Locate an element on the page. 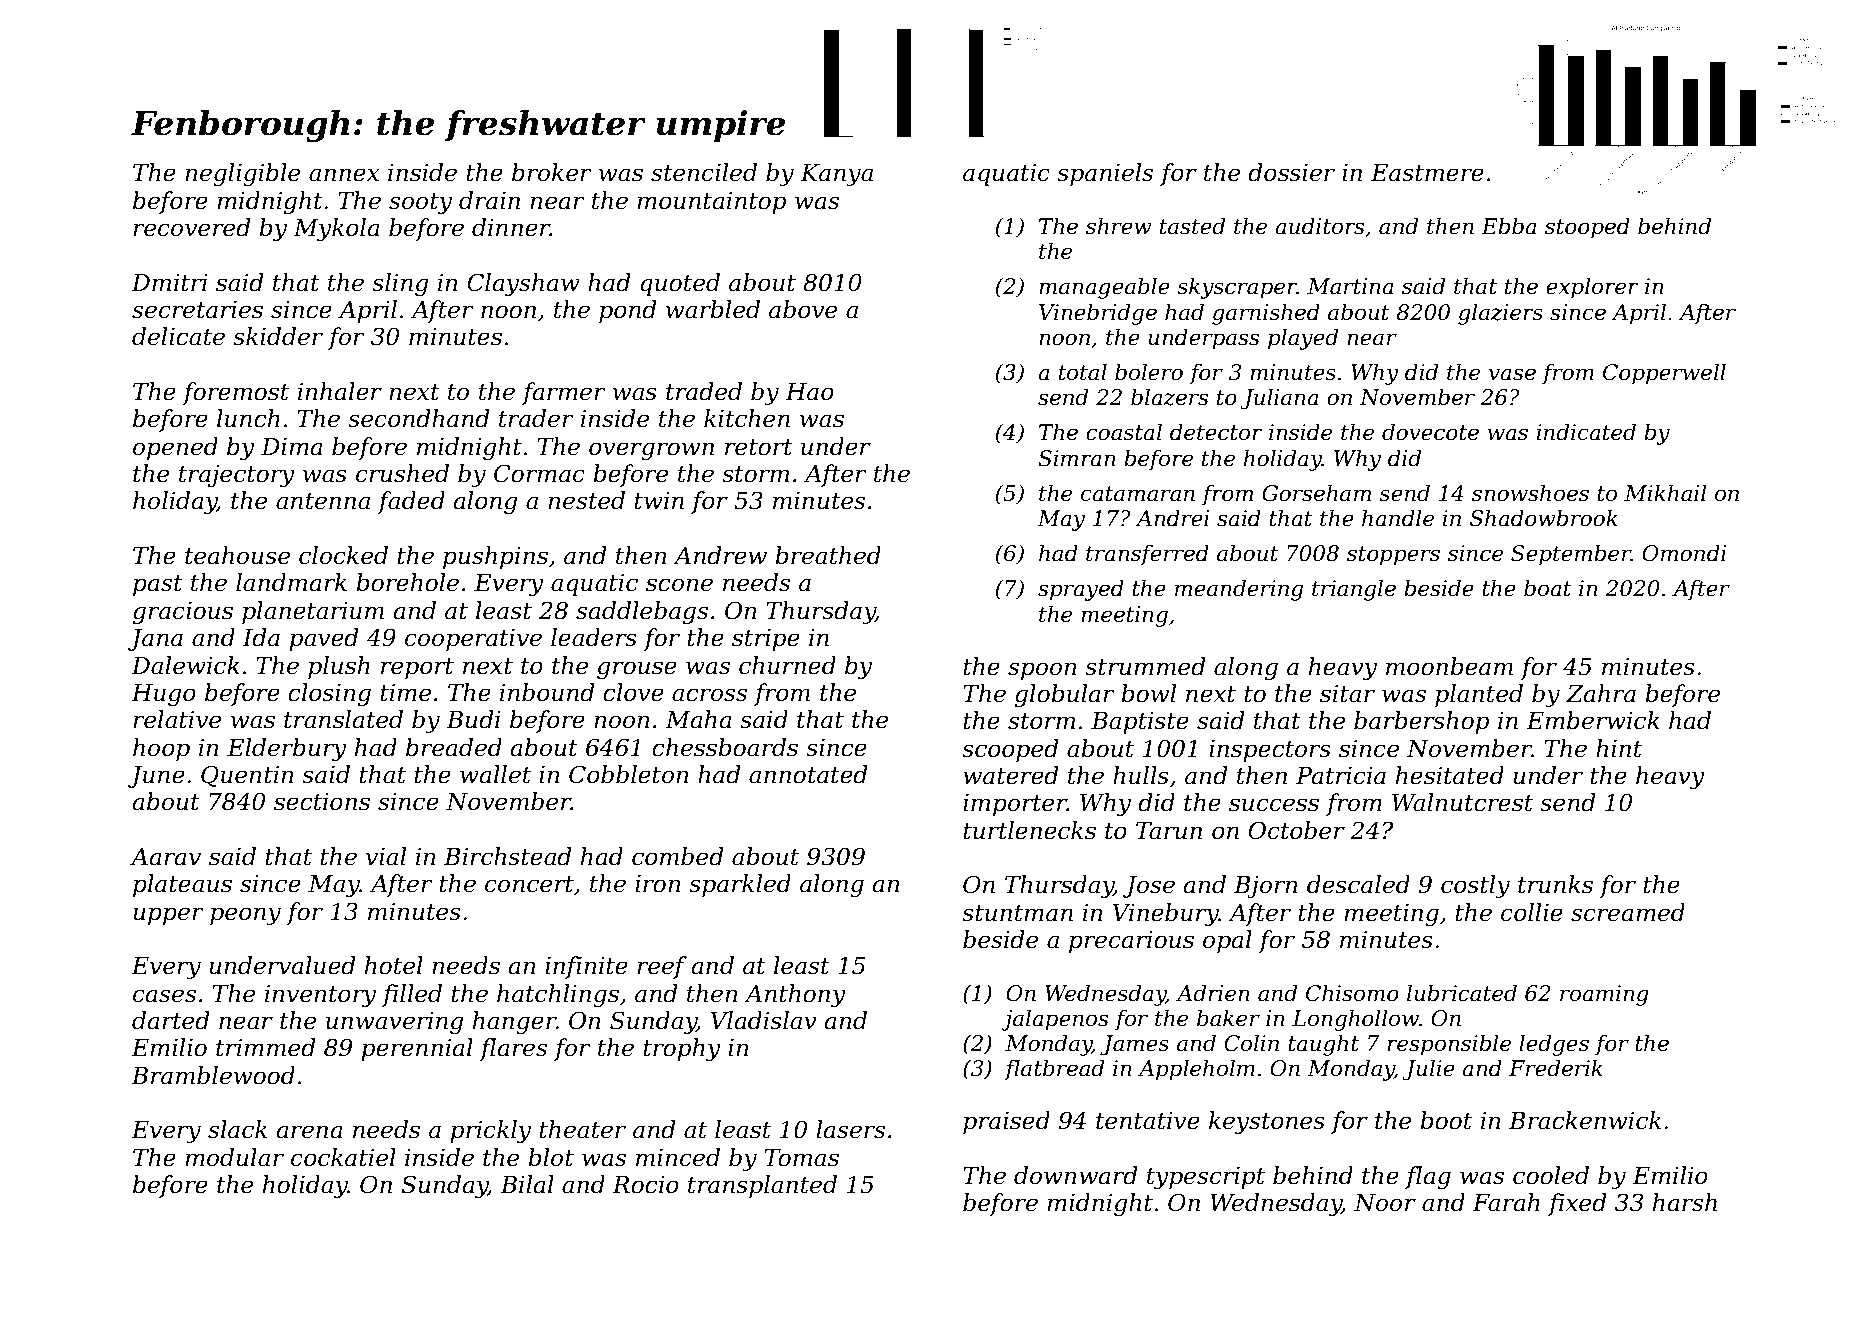 Image resolution: width=1874 pixels, height=1325 pixels. auditors is located at coordinates (1319, 226).
